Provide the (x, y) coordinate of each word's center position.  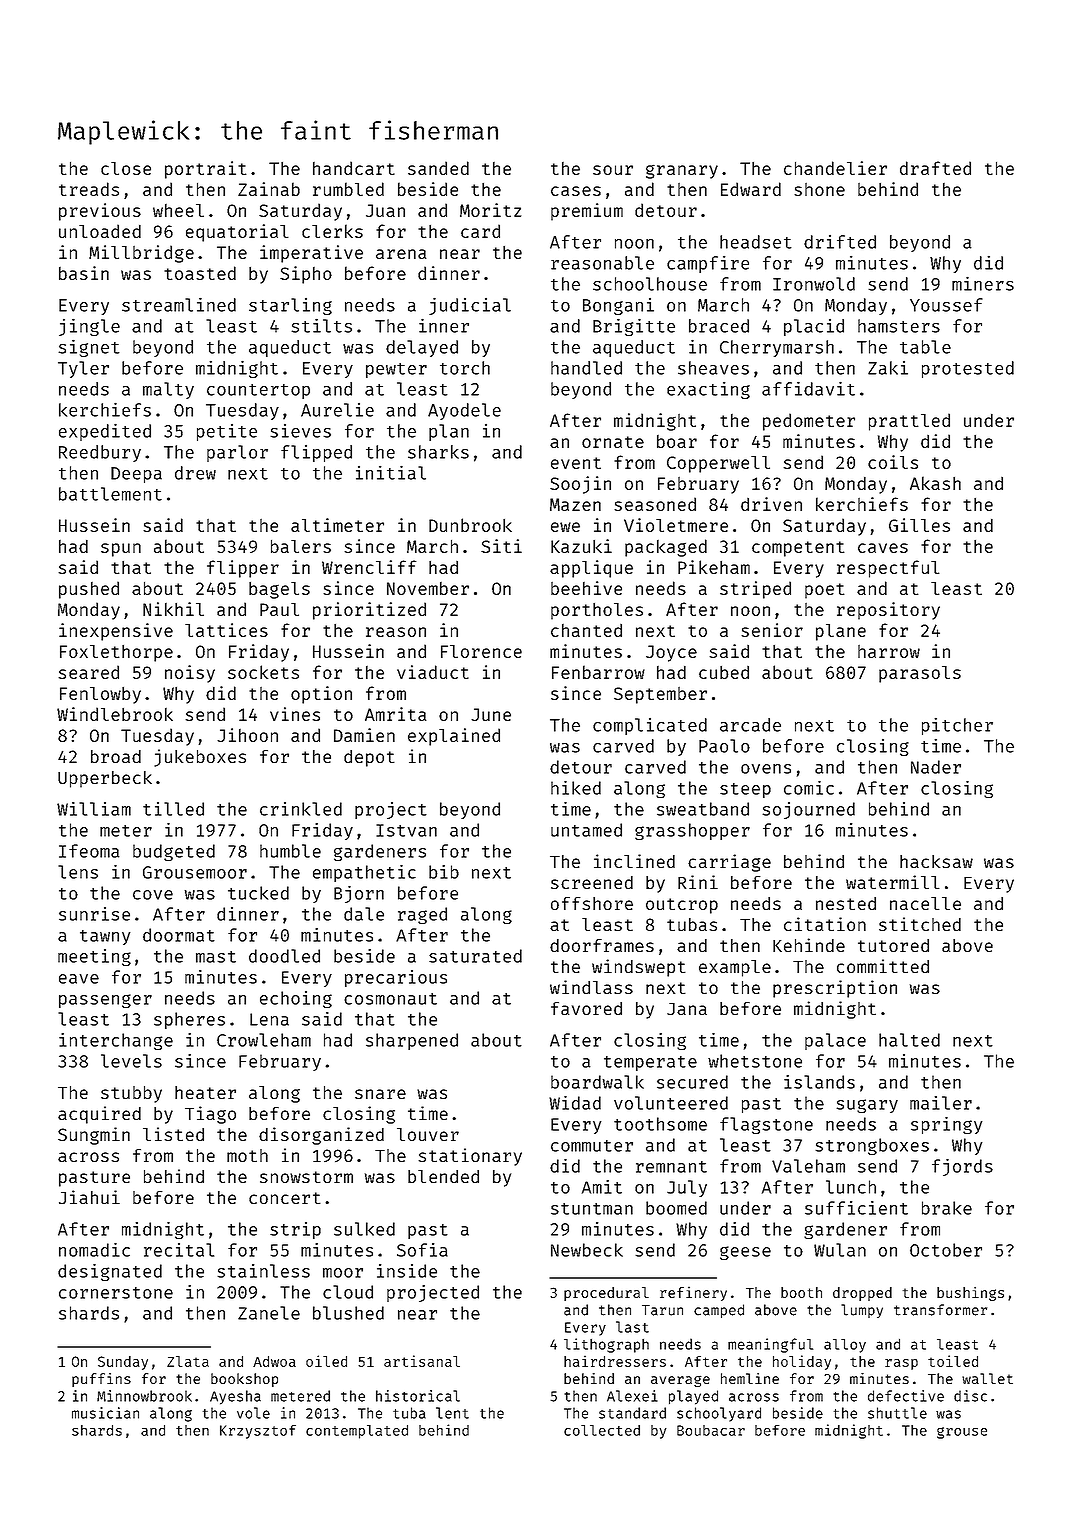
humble (290, 851)
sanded (438, 168)
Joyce (671, 653)
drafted (935, 168)
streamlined (179, 305)
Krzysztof (258, 1432)
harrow (889, 651)
